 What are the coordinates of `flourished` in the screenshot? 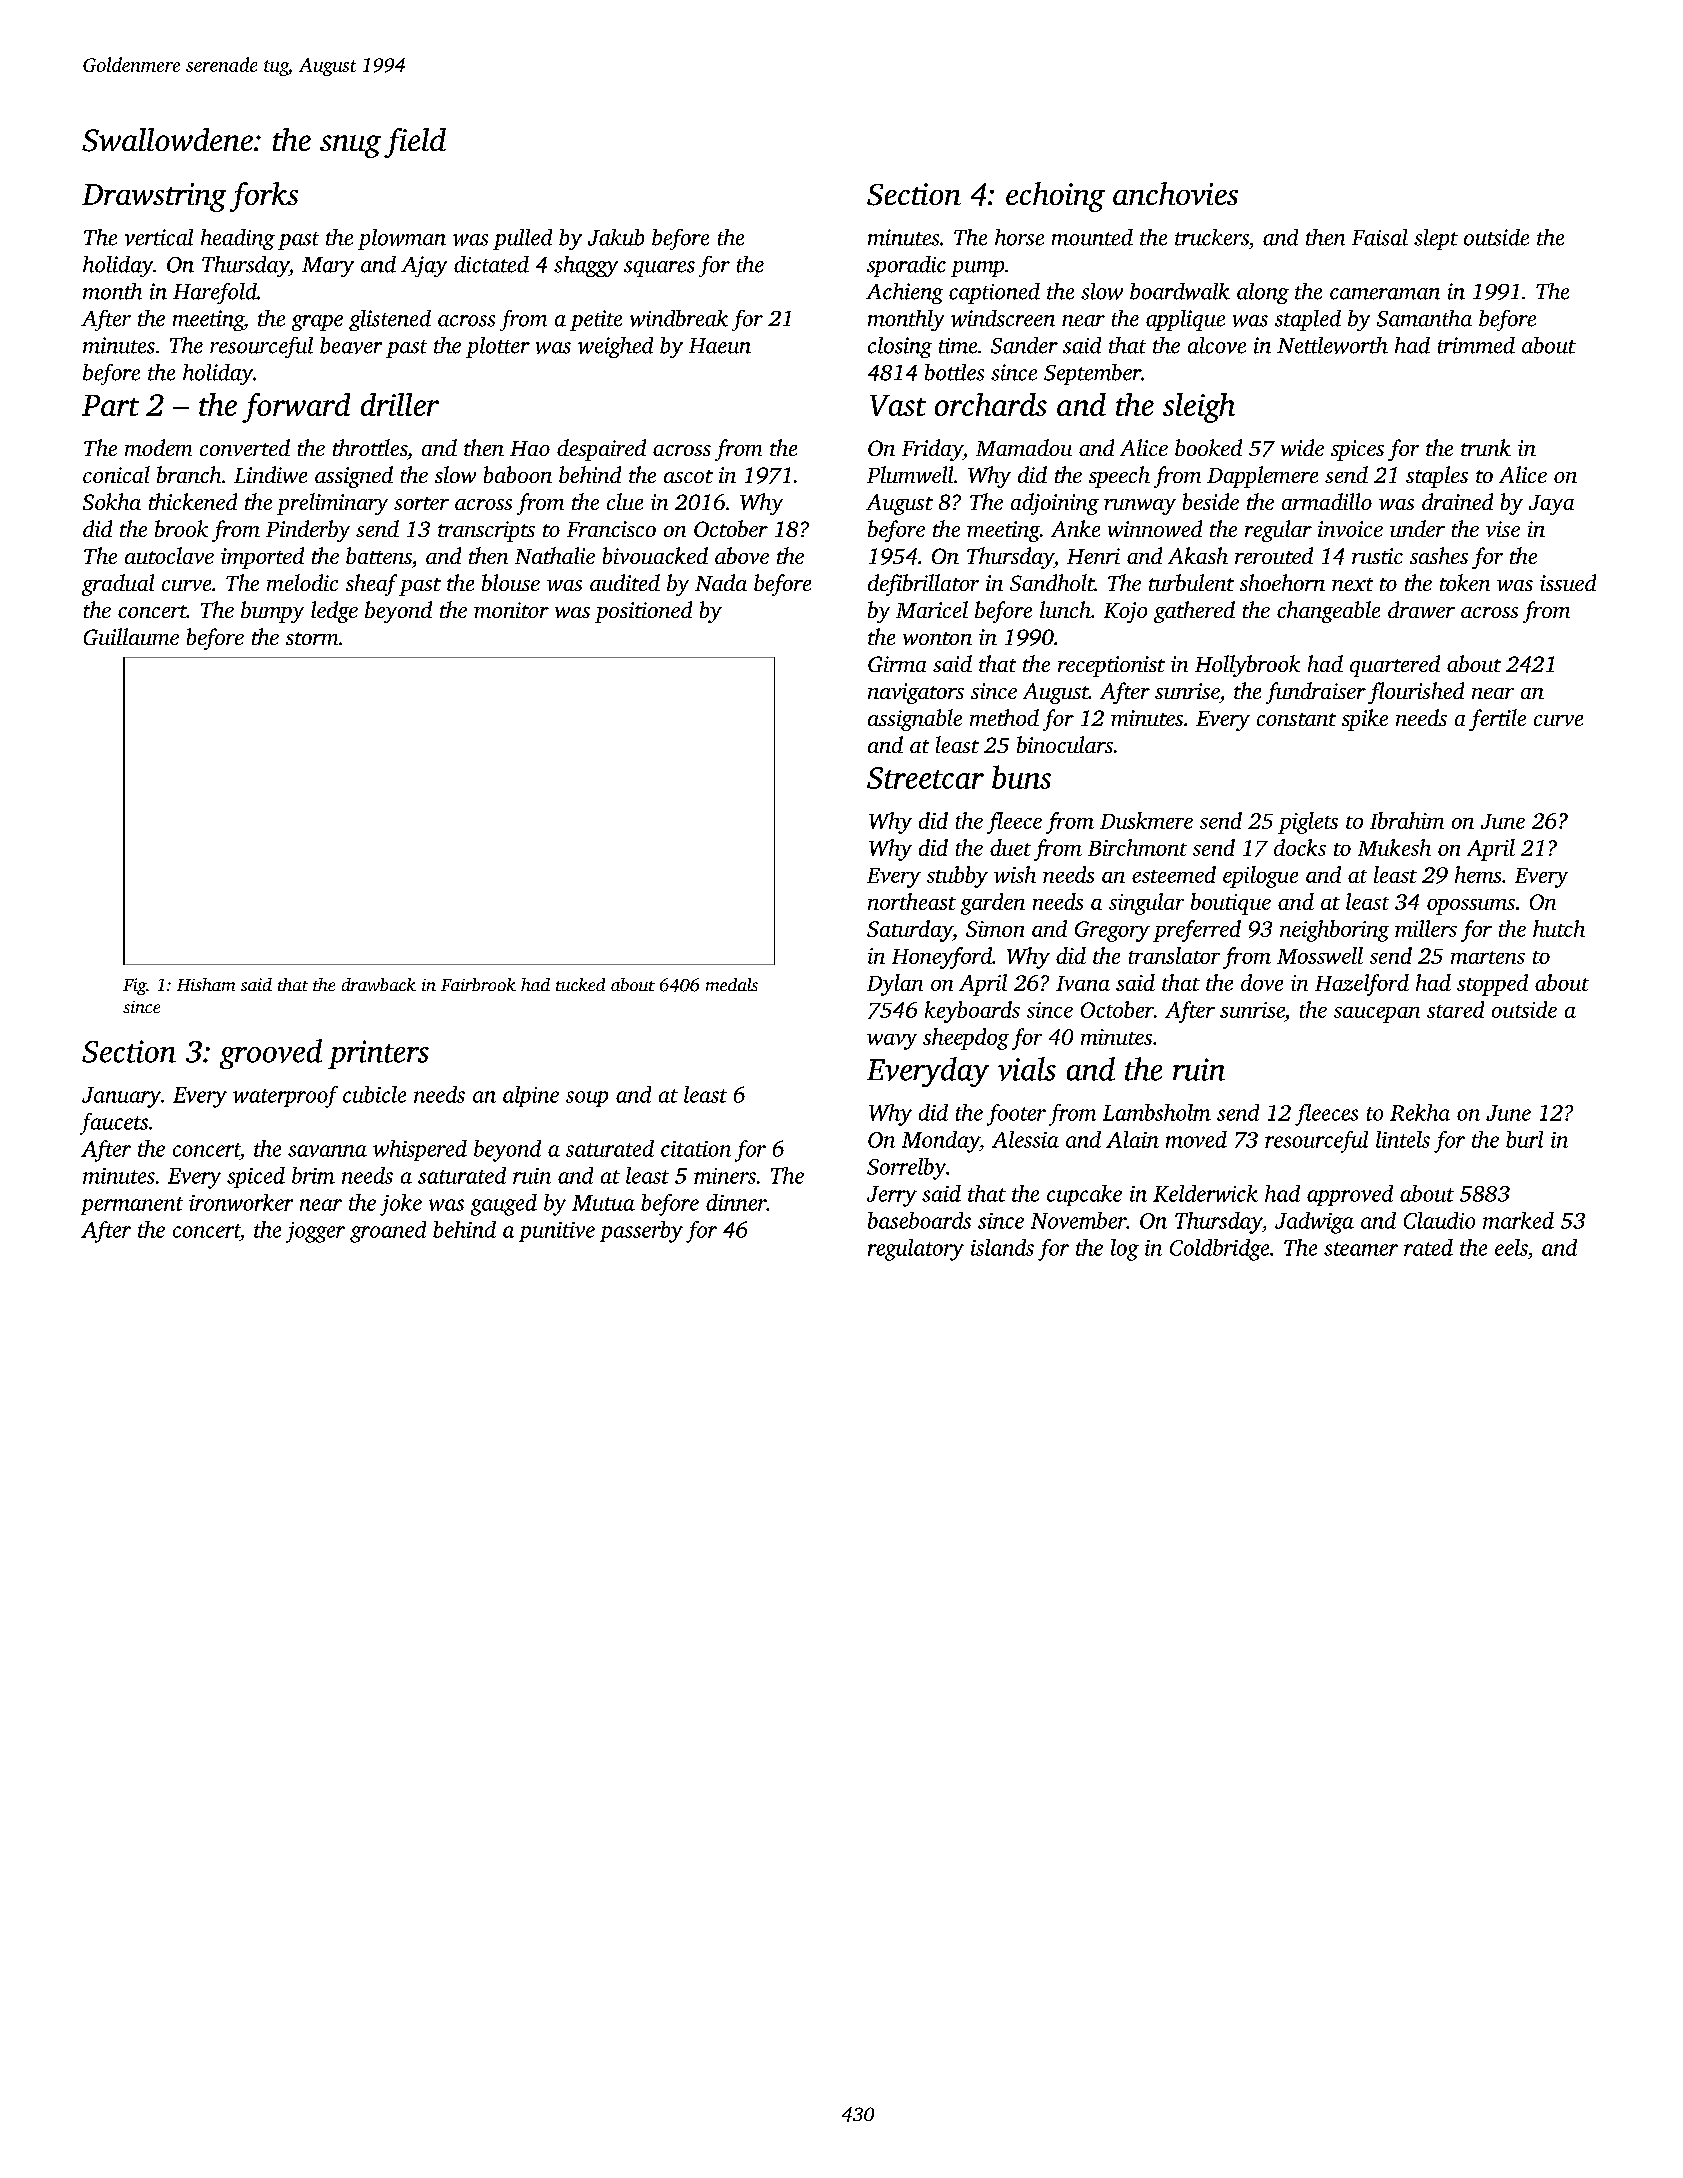 It's located at (1416, 693).
